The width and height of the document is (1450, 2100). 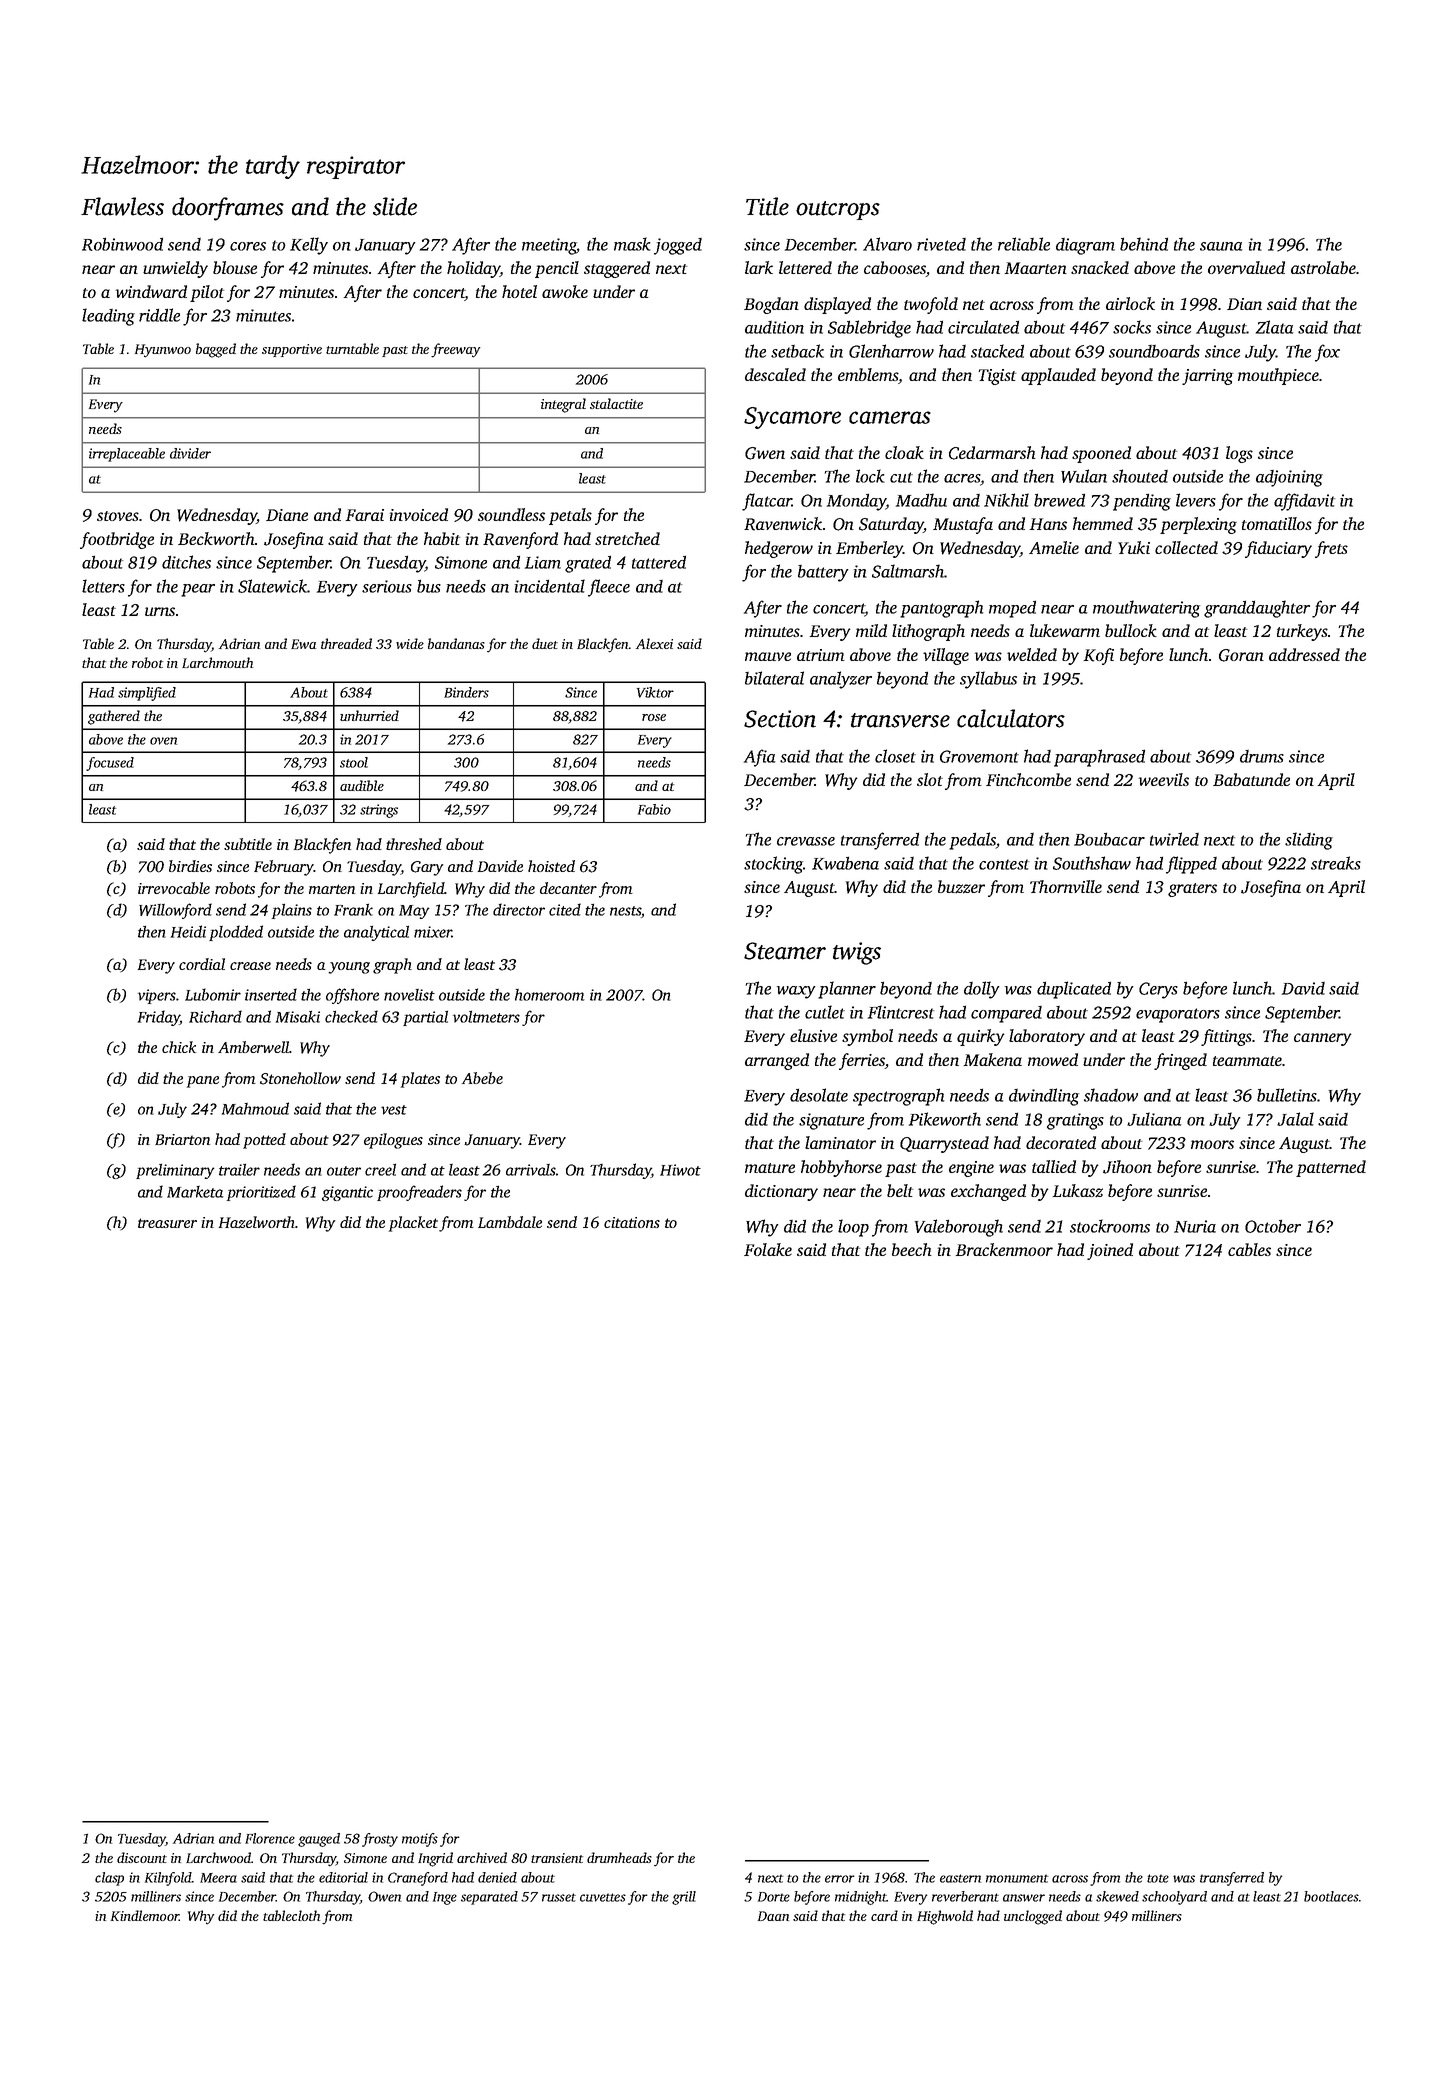 What do you see at coordinates (395, 206) in the document?
I see `slide` at bounding box center [395, 206].
